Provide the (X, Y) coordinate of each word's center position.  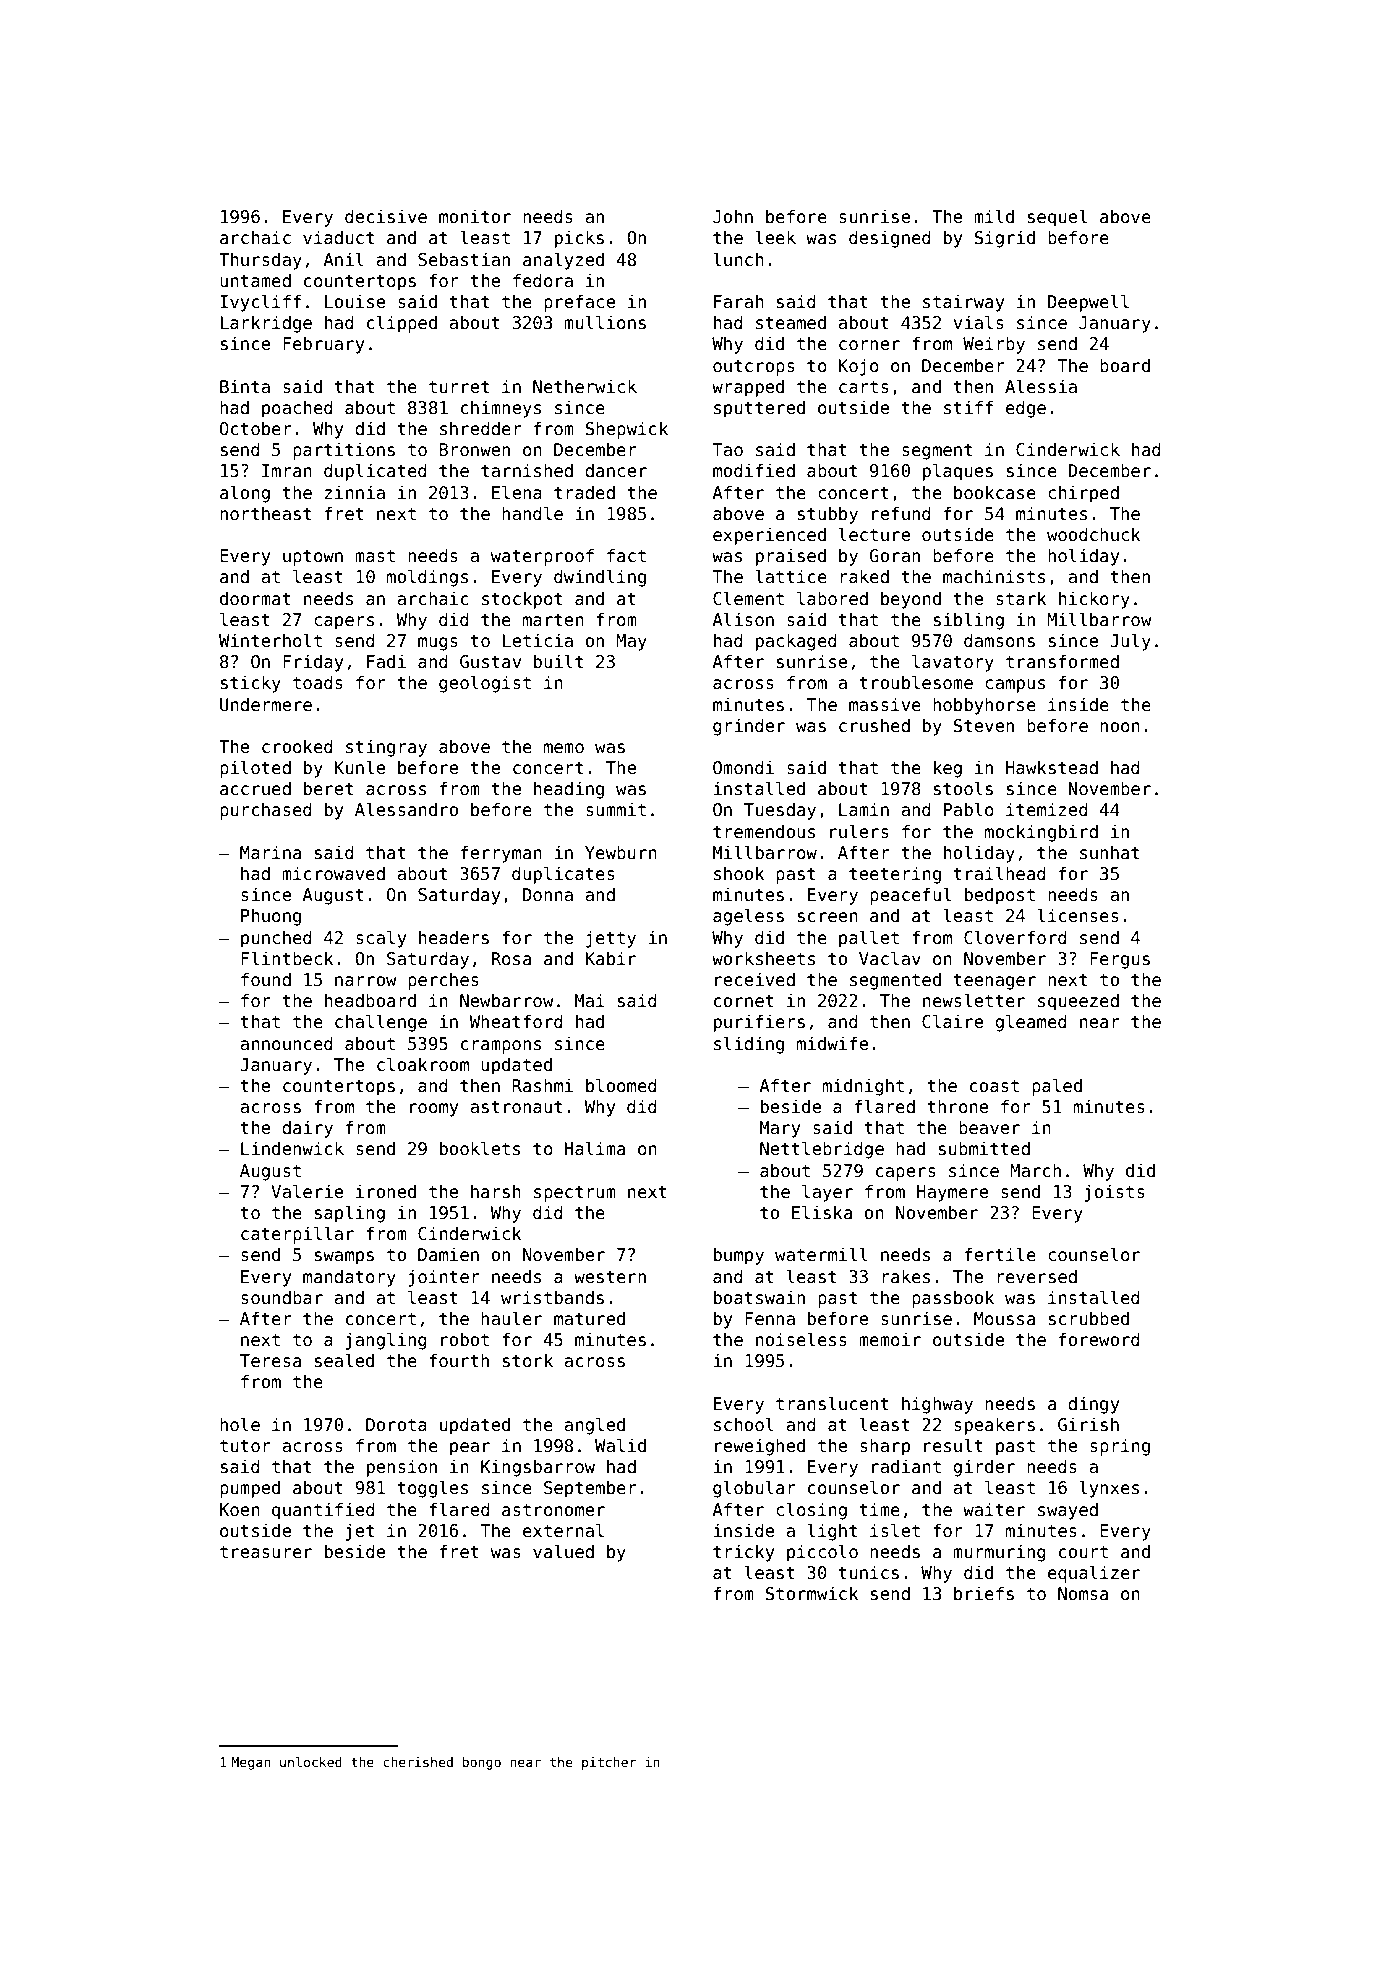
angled (594, 1426)
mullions (605, 322)
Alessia (1041, 386)
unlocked (311, 1762)
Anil (343, 259)
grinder (749, 727)
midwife (832, 1043)
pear (470, 1449)
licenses (1078, 915)
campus (1015, 686)
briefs (984, 1593)
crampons (501, 1047)
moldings (427, 578)
